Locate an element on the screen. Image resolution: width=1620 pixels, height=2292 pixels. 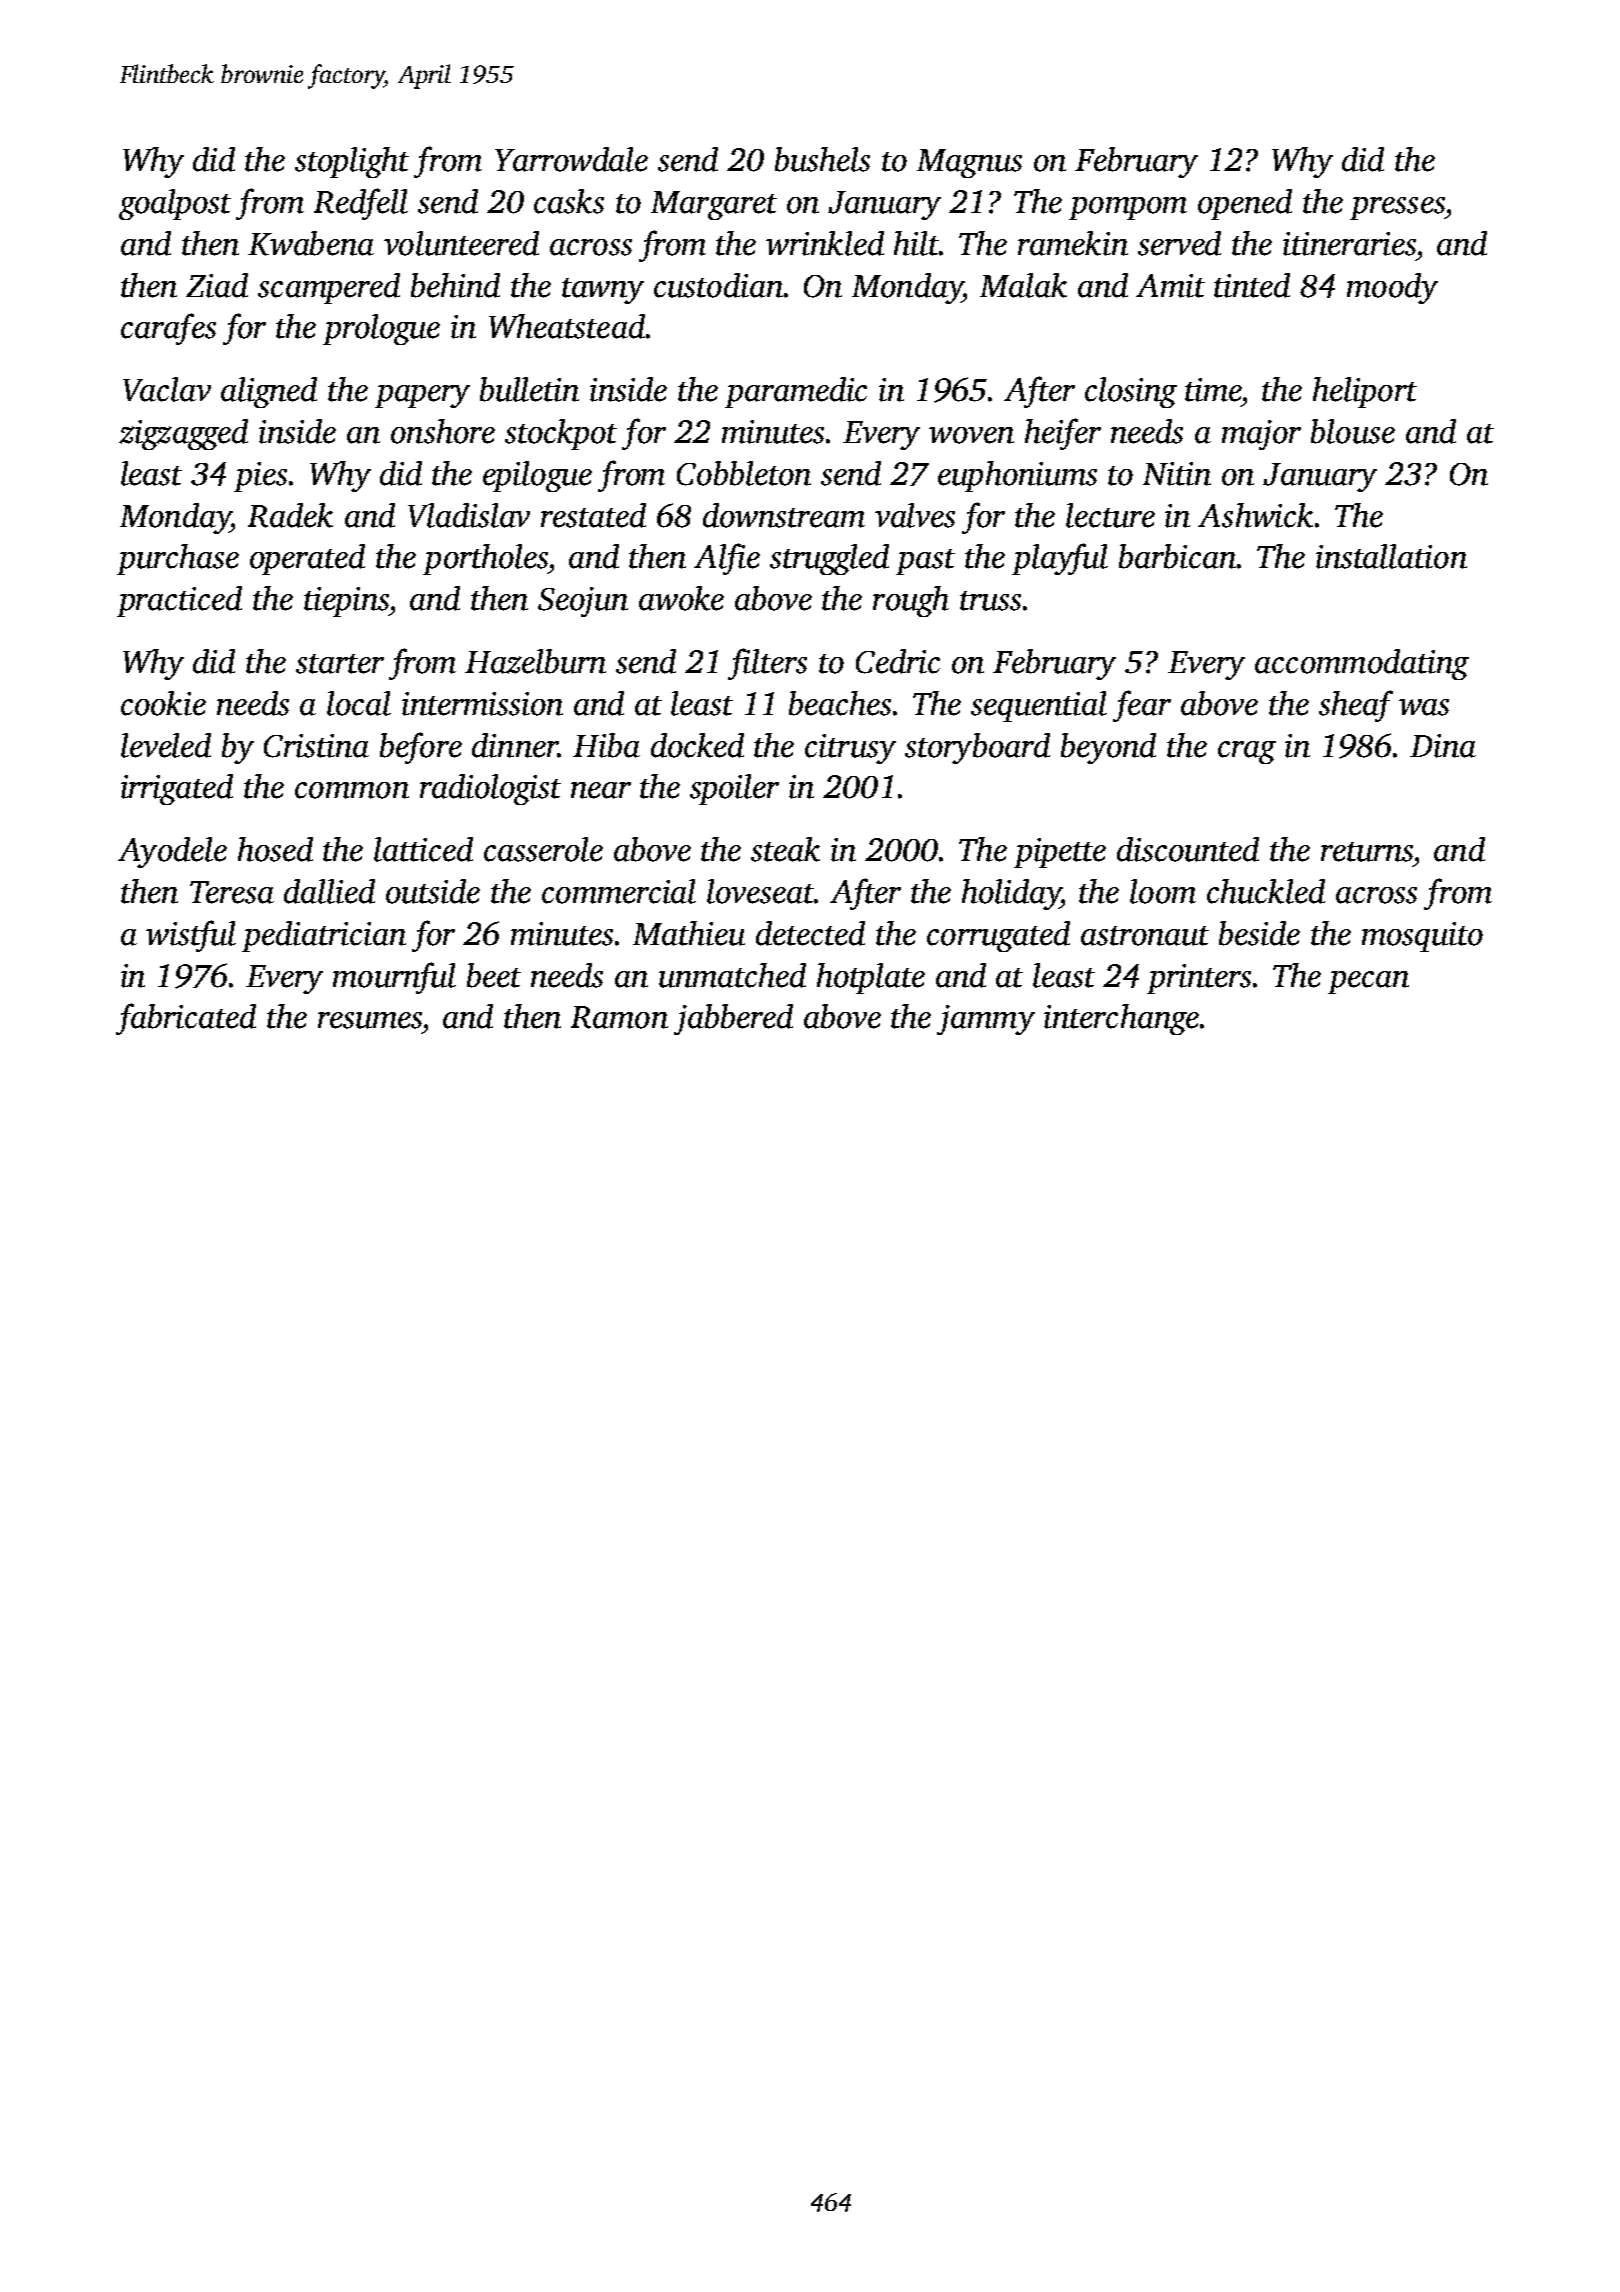
loveseat is located at coordinates (761, 891).
